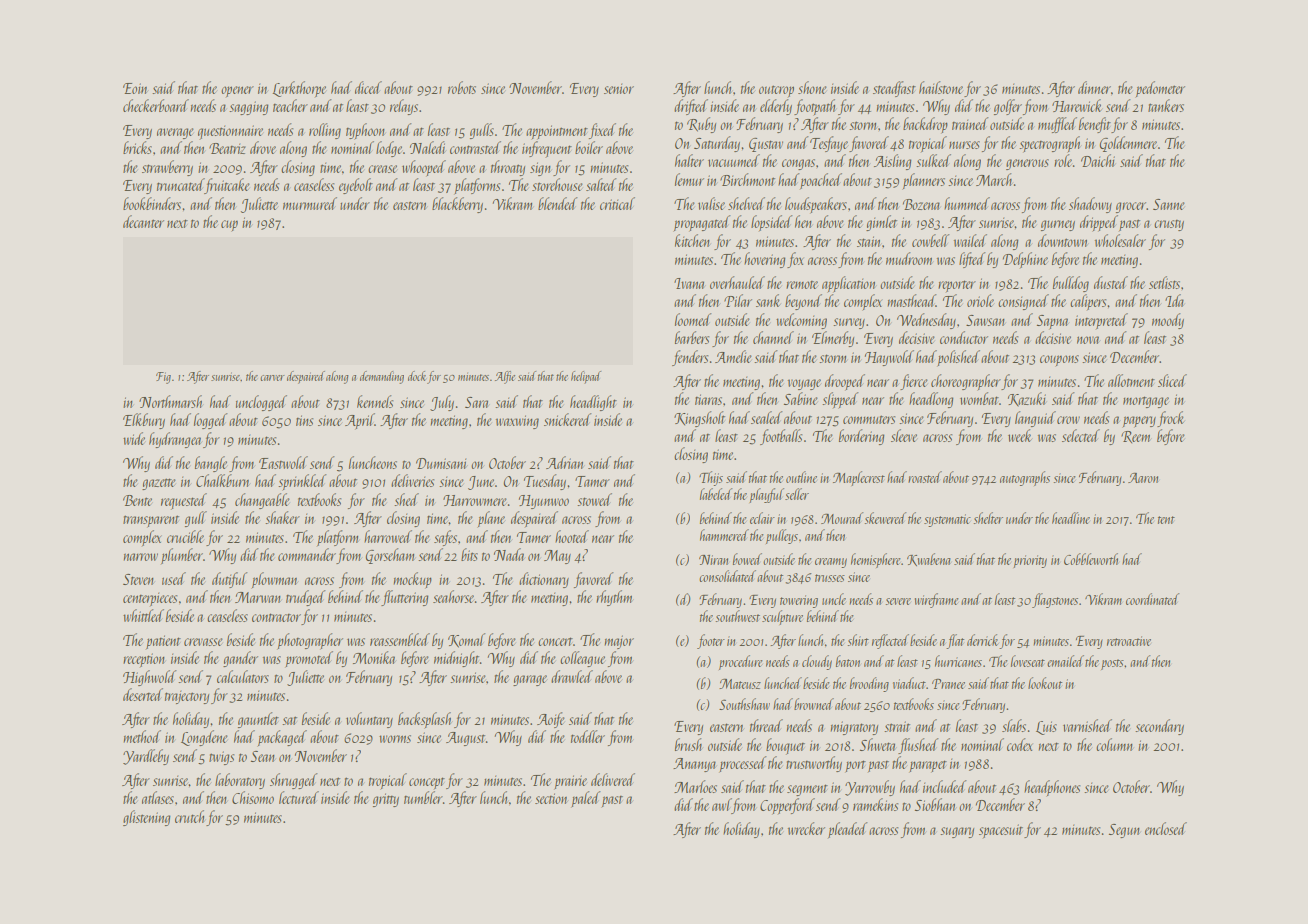 This document has height=924, width=1308. Describe the element at coordinates (1001, 831) in the document. I see `spacesuit` at that location.
